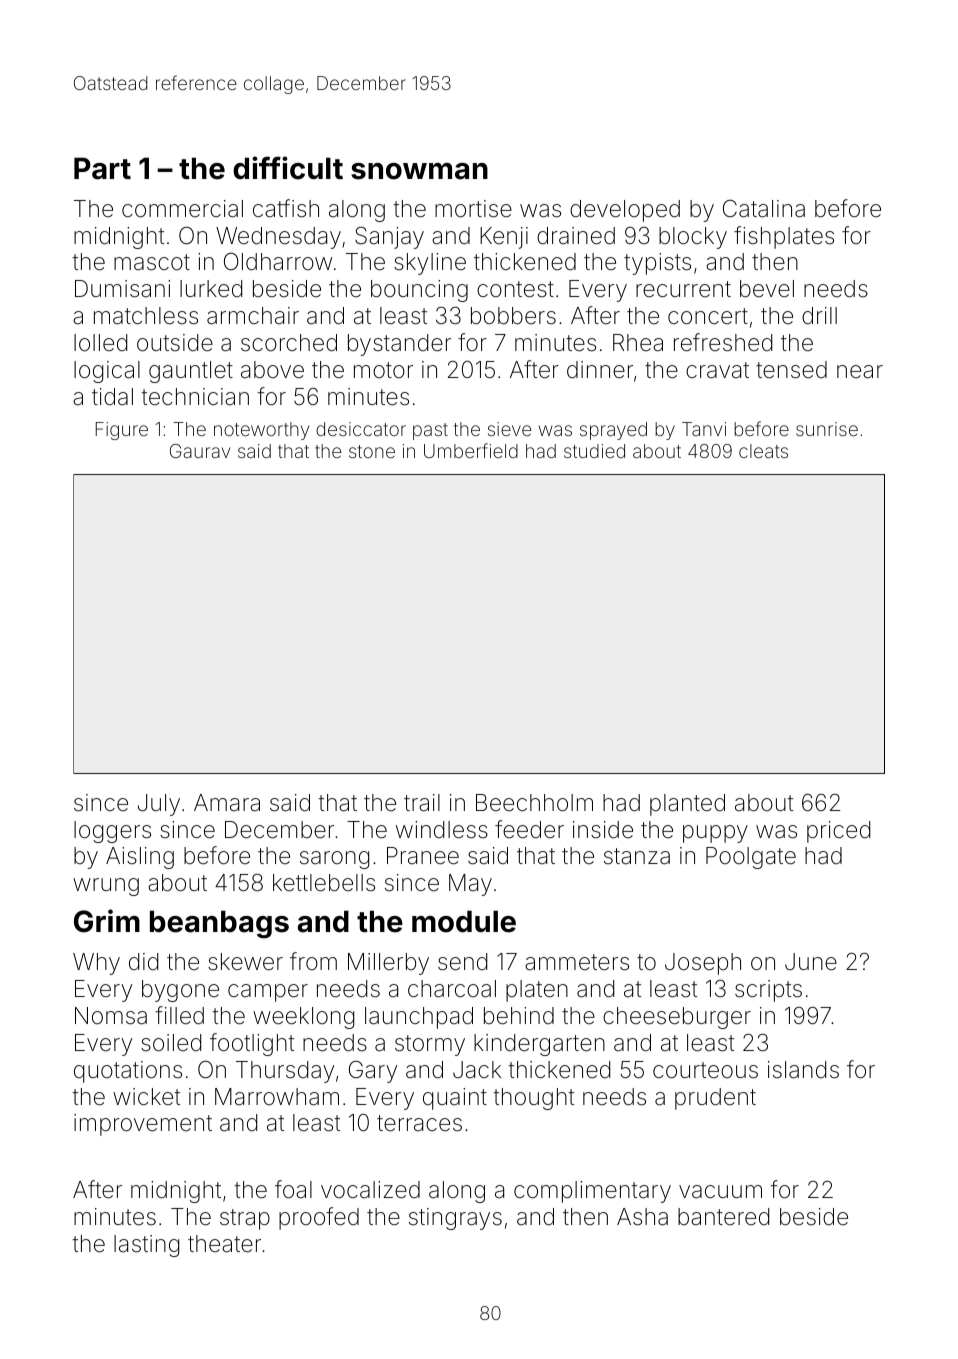 This screenshot has height=1359, width=958. I want to click on tensed, so click(791, 370).
